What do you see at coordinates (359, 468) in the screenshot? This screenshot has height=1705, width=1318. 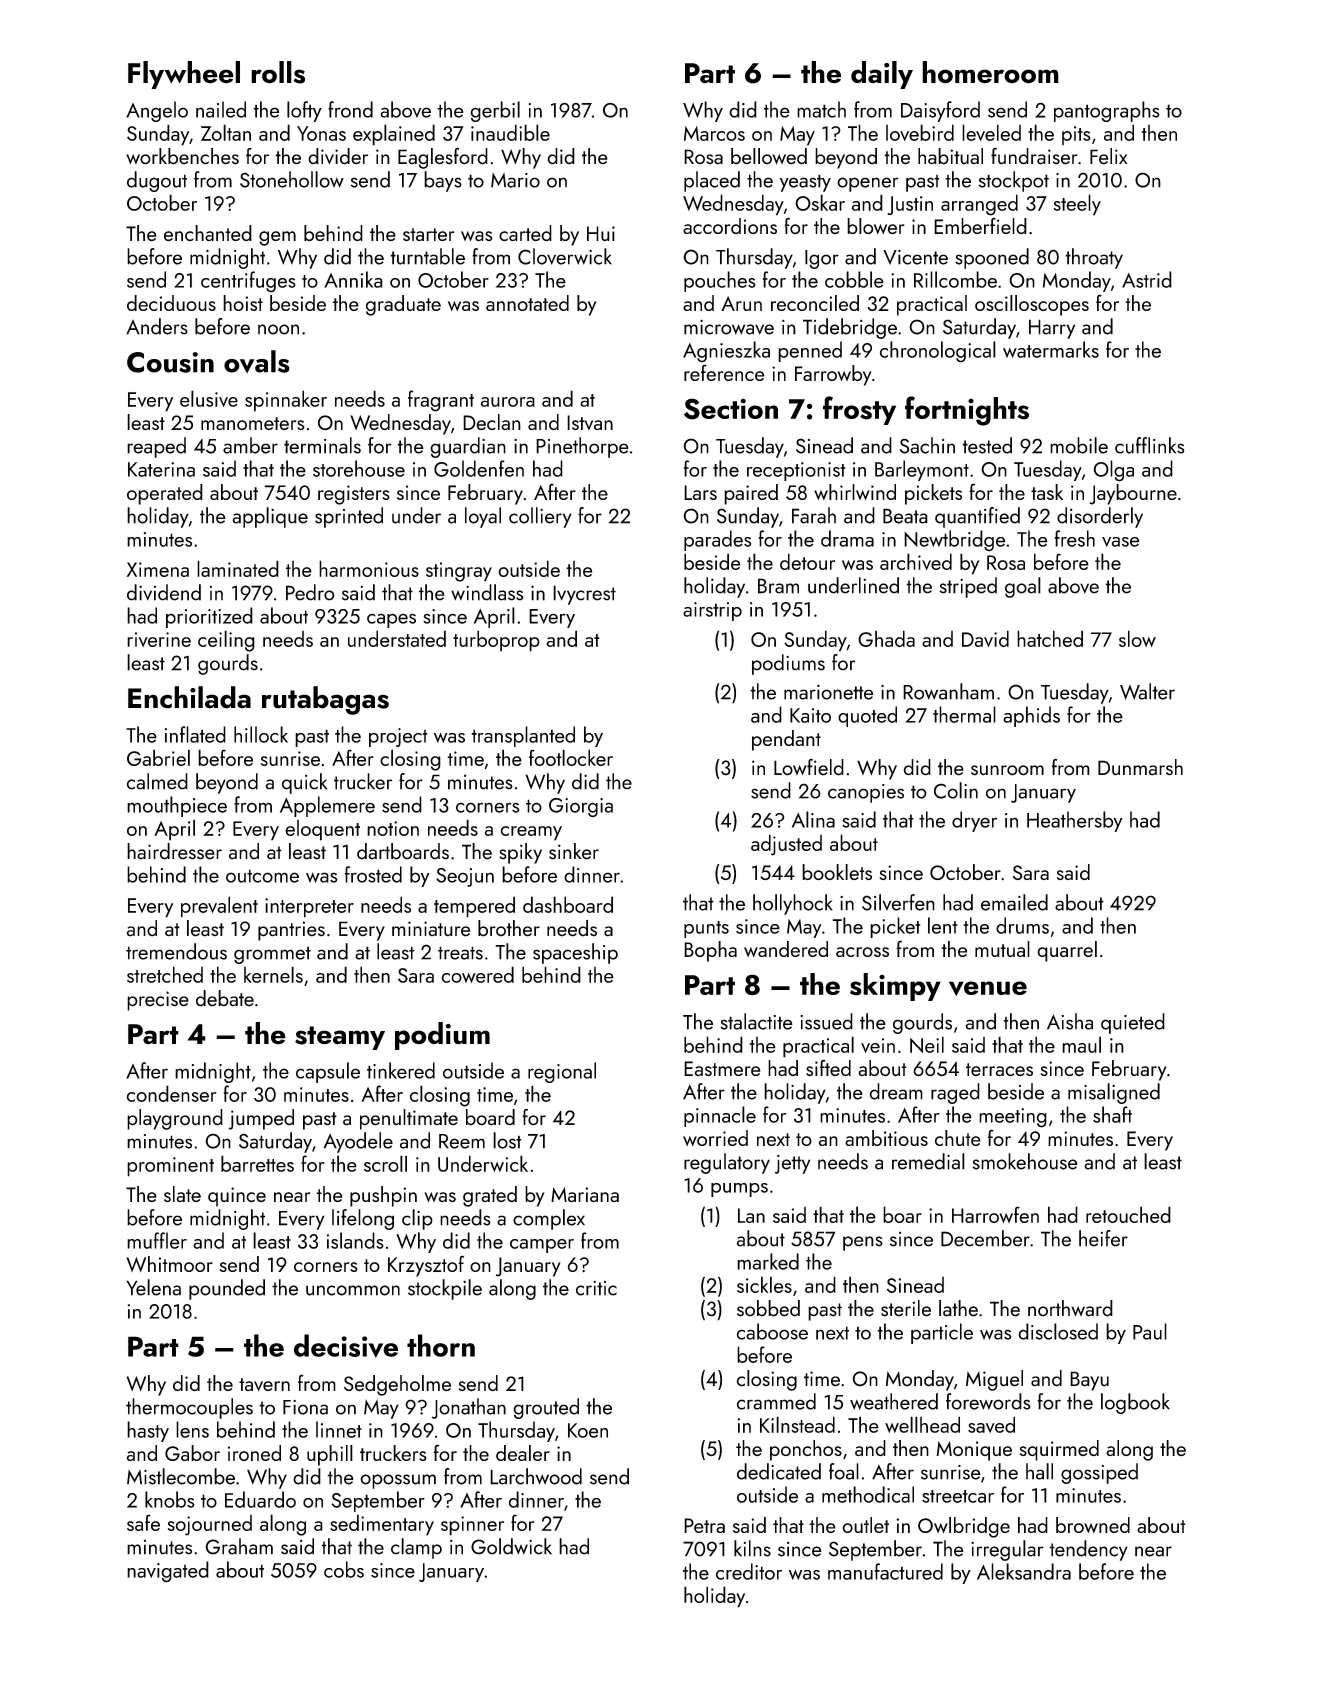 I see `storehouse` at bounding box center [359, 468].
